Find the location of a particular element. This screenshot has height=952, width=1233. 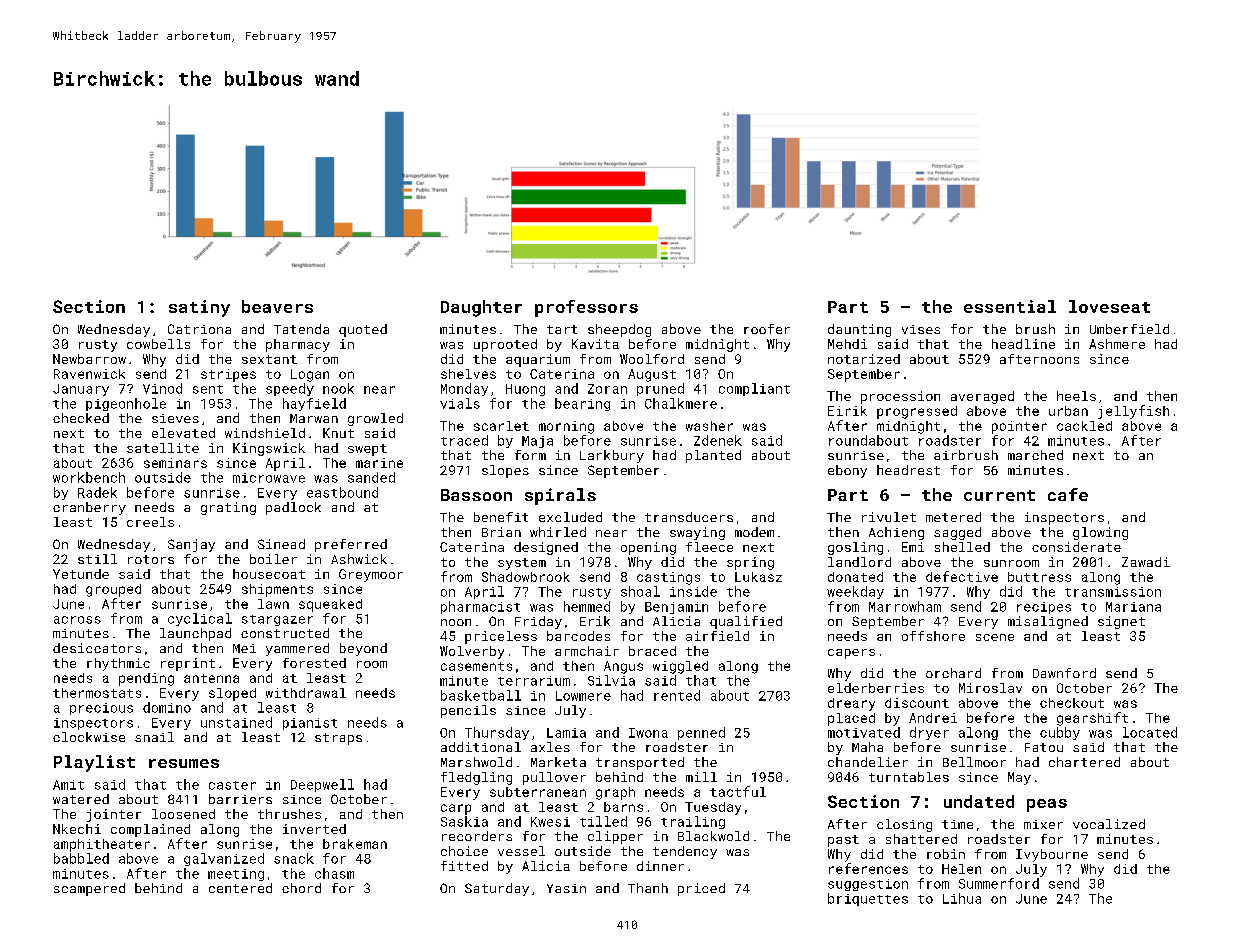

beavers is located at coordinates (277, 306).
